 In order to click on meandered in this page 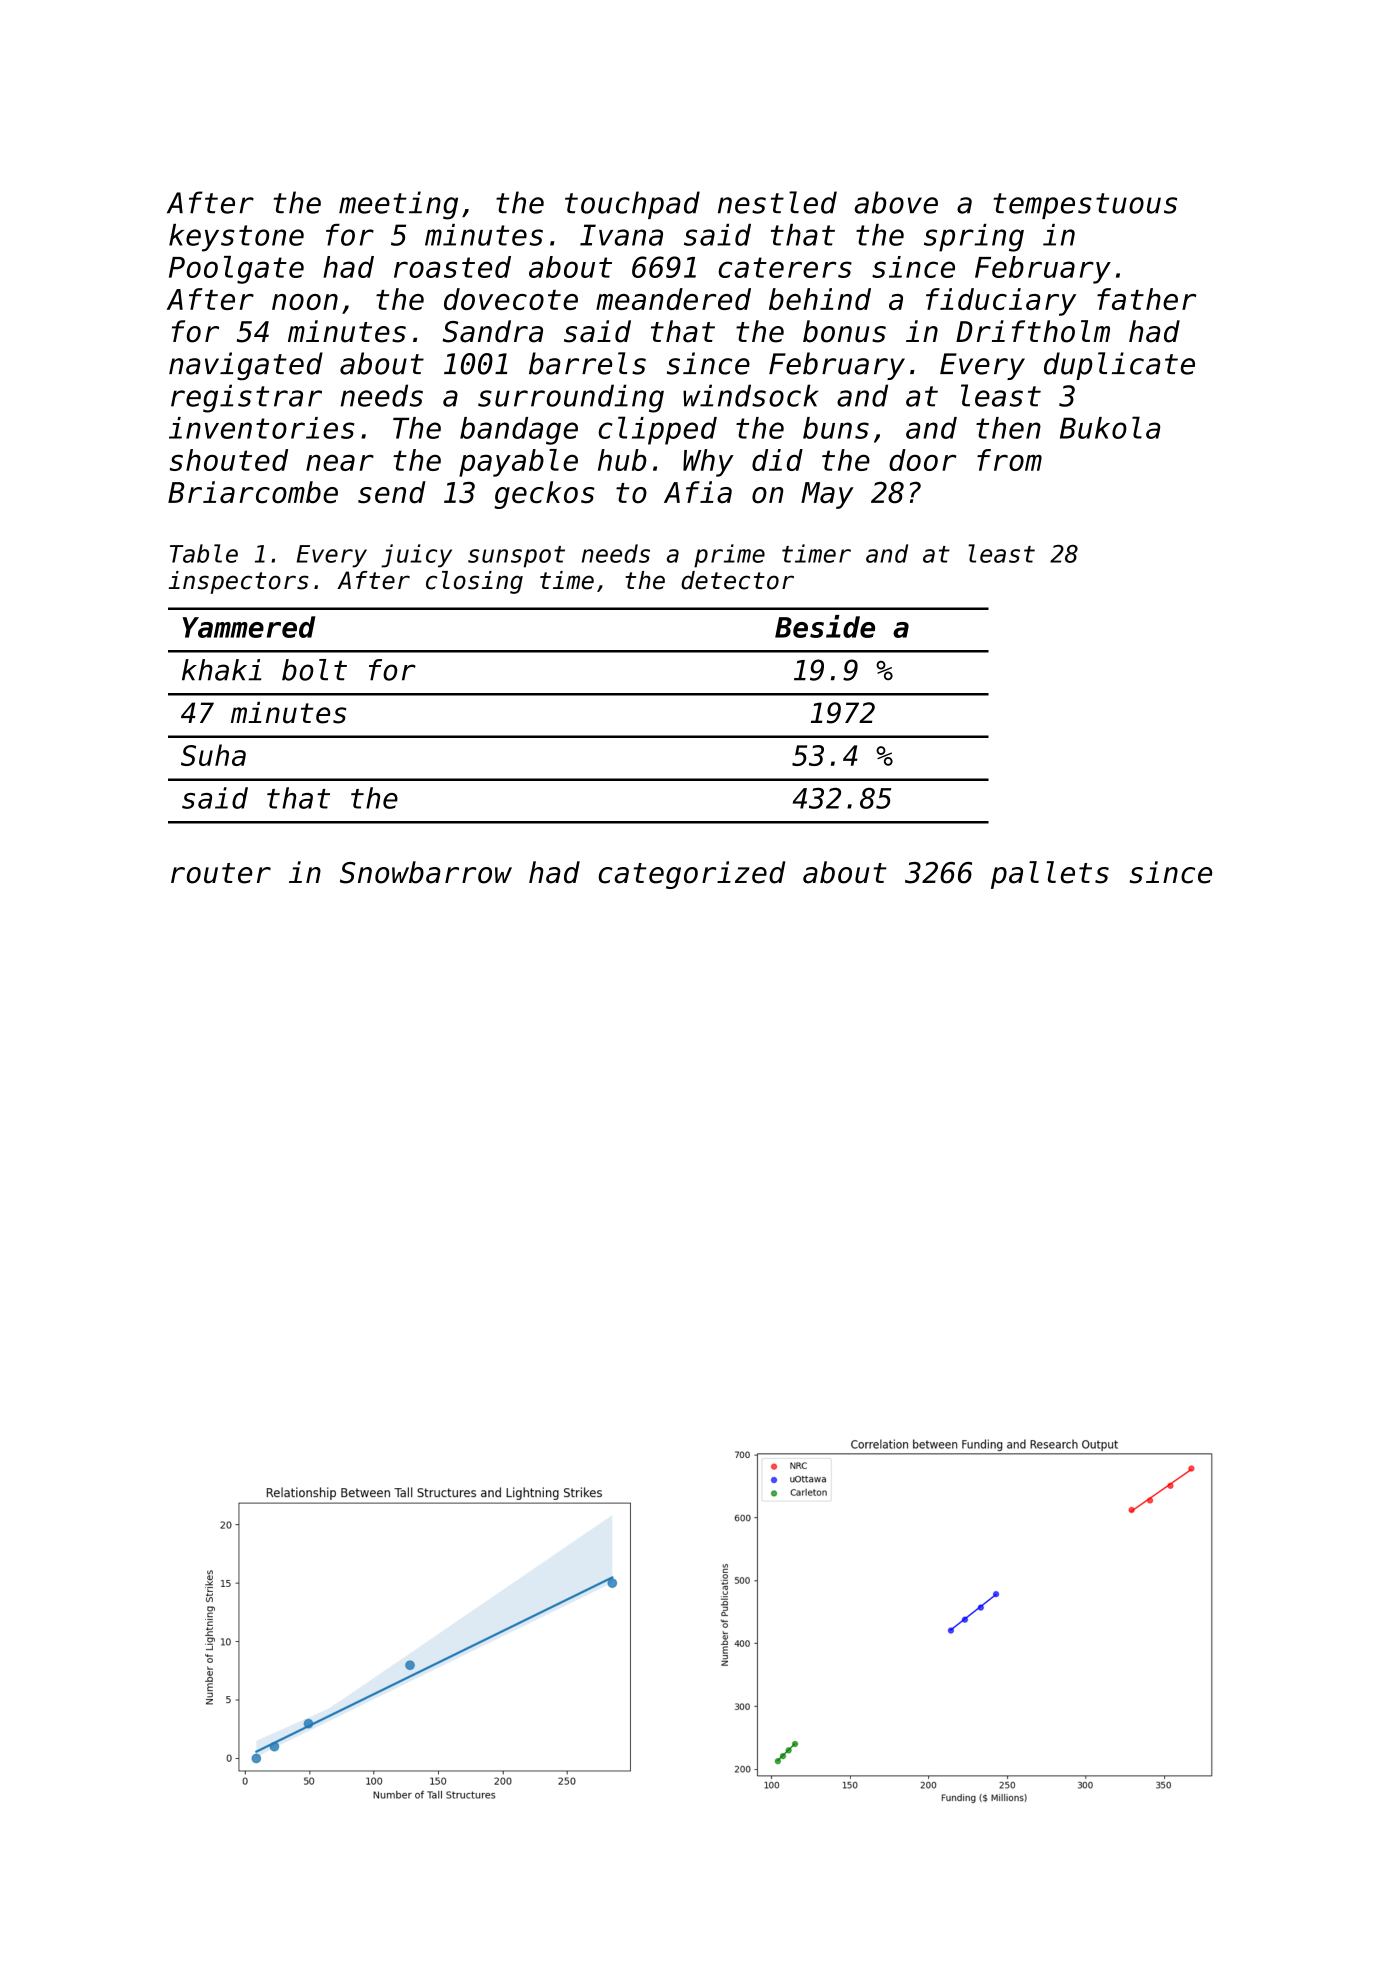, I will do `click(673, 299)`.
